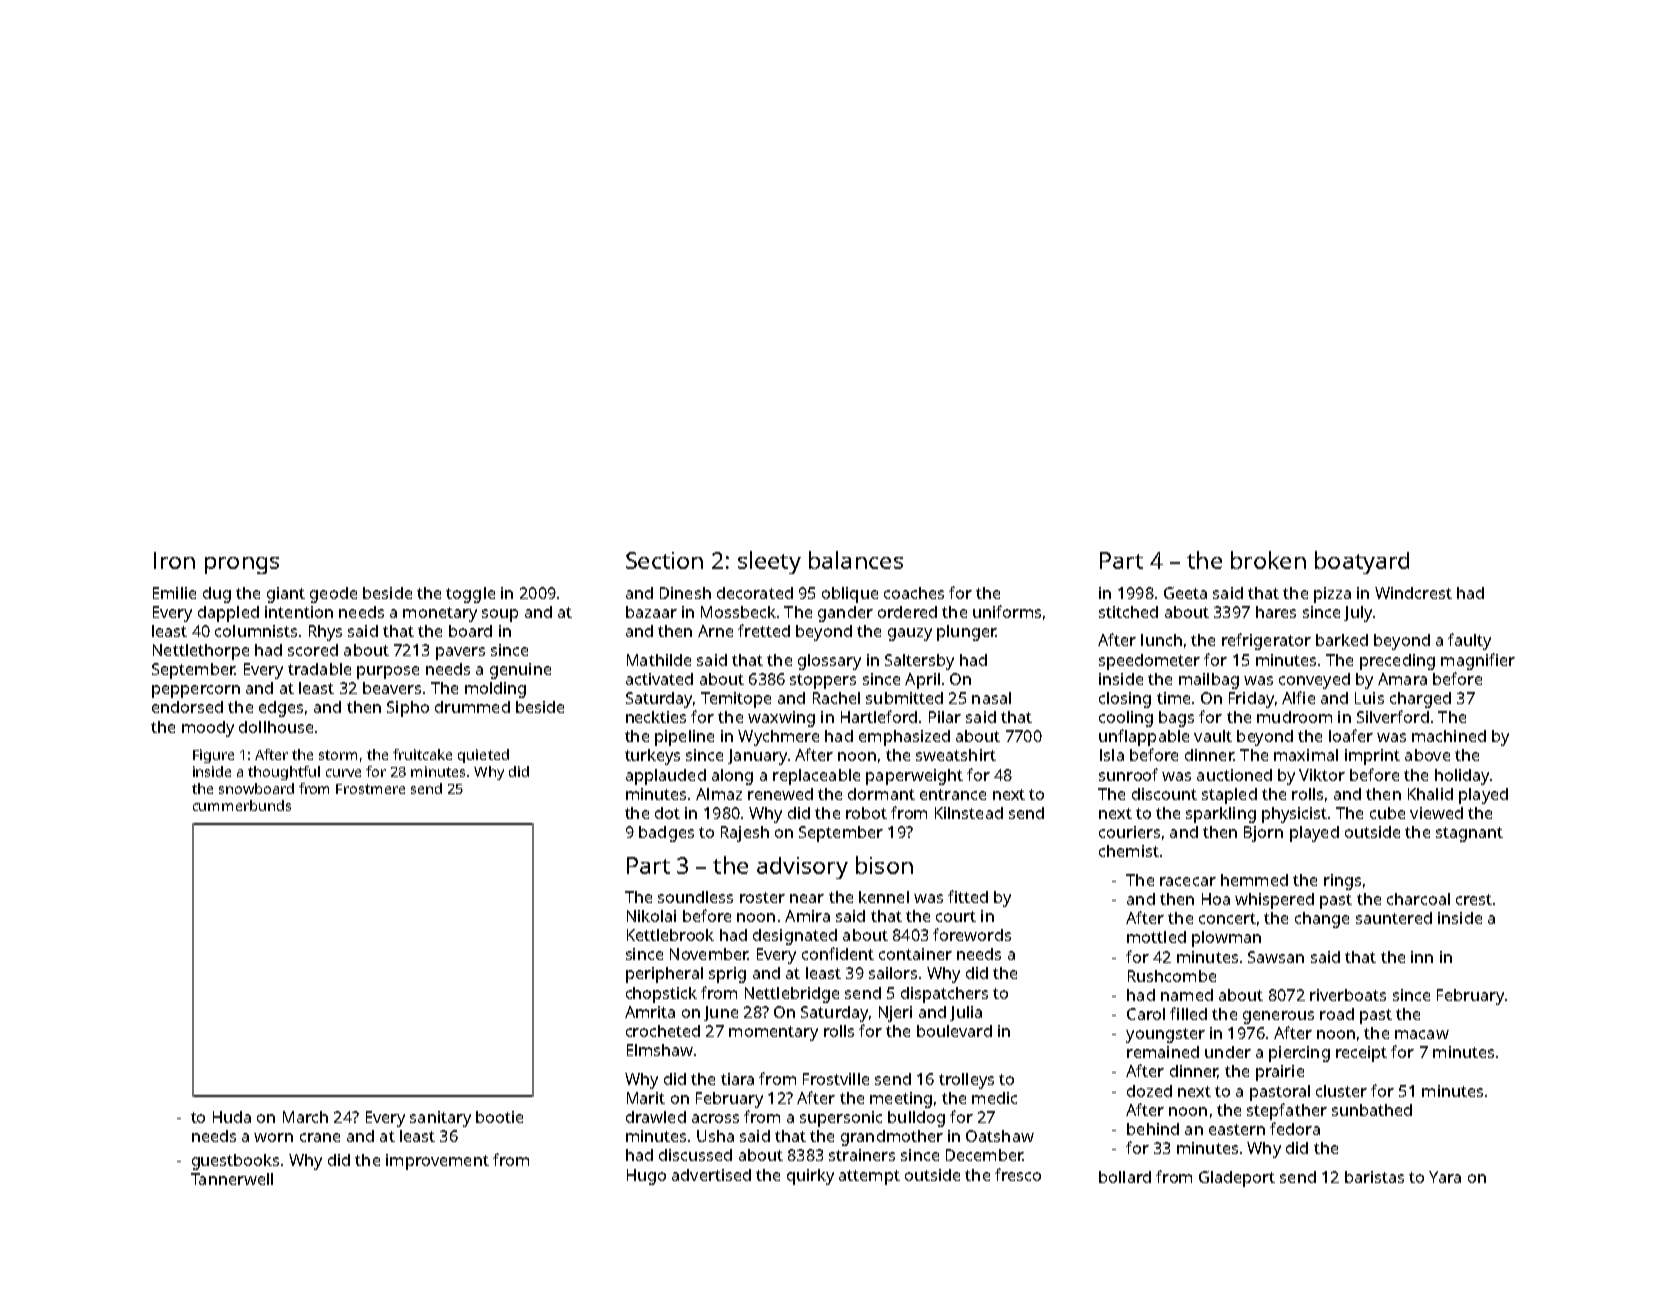 The width and height of the image is (1673, 1293). What do you see at coordinates (1216, 899) in the image?
I see `Hoa` at bounding box center [1216, 899].
